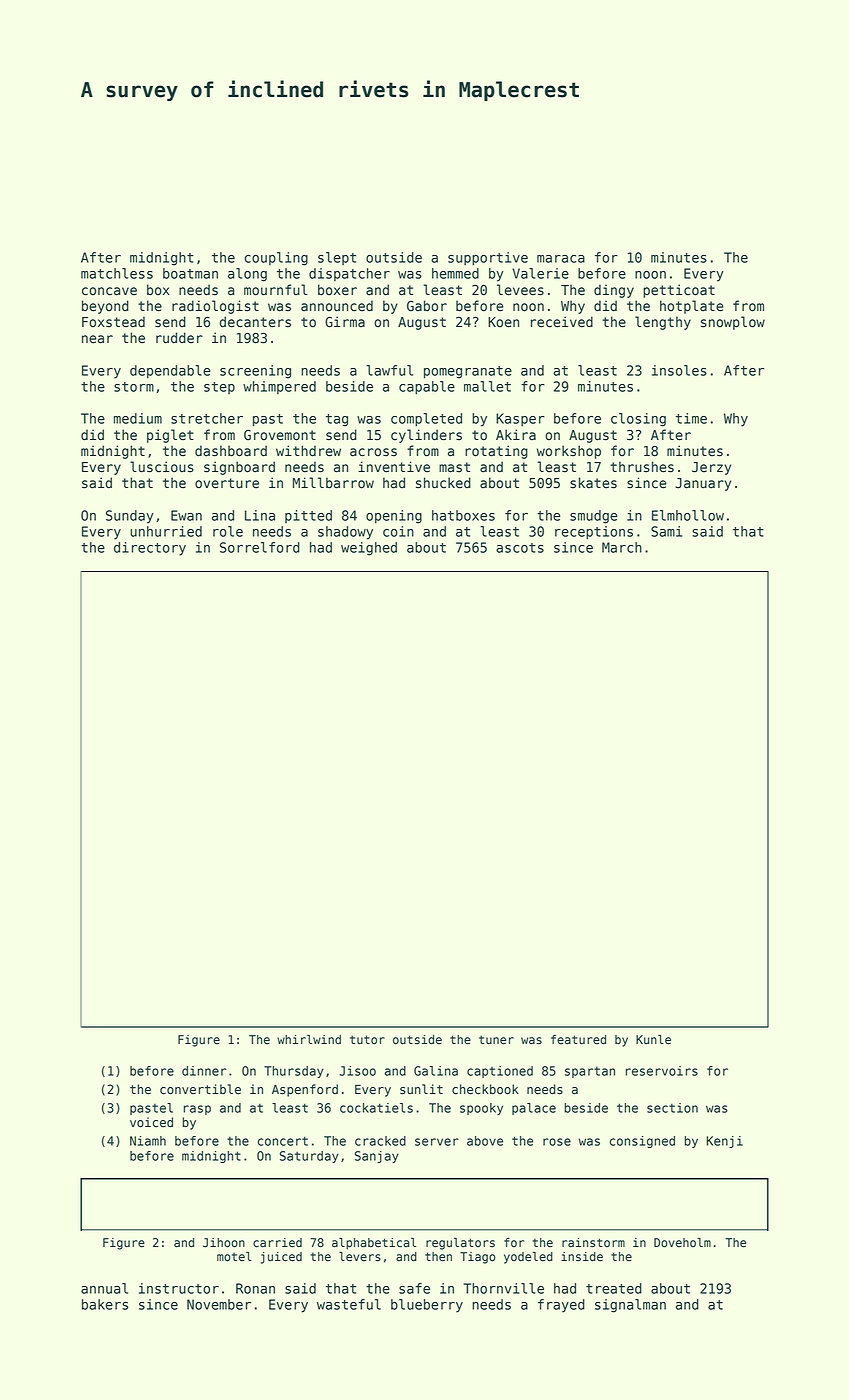  I want to click on ascots, so click(520, 548).
